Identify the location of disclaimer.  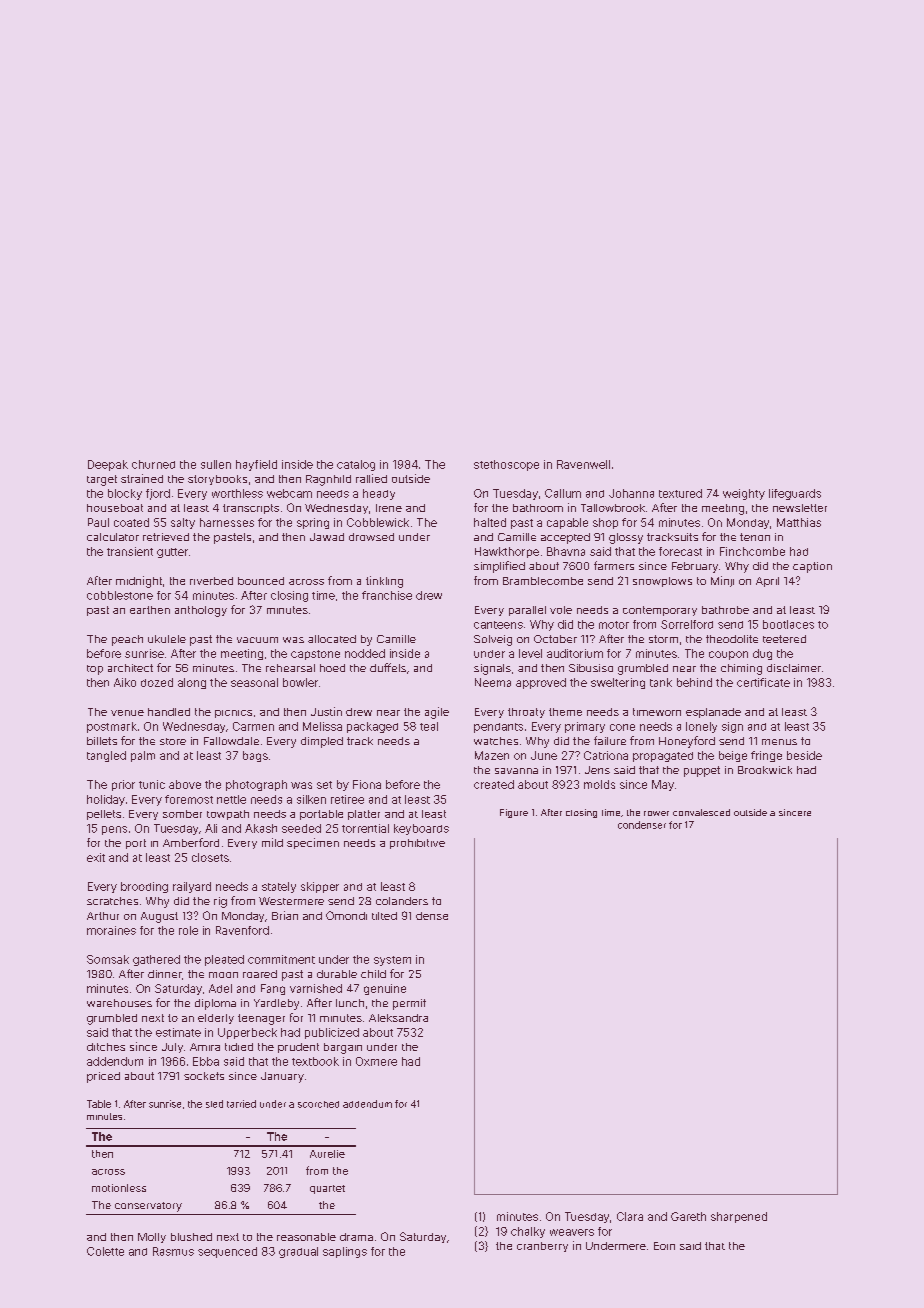
(794, 668).
